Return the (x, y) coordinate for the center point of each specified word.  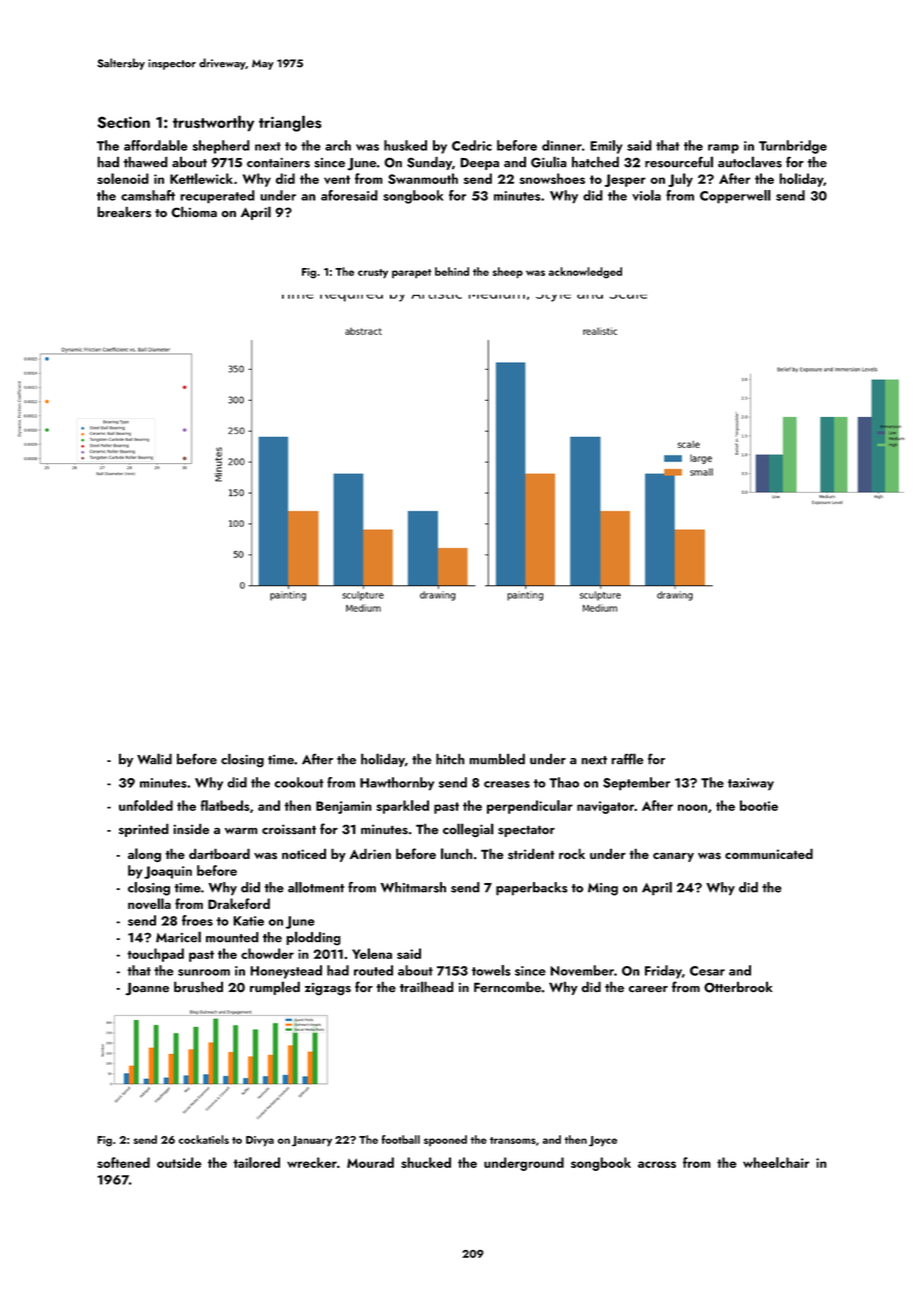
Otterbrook (738, 987)
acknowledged (585, 273)
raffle (627, 759)
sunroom (204, 972)
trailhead (427, 987)
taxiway (751, 784)
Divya (260, 1141)
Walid (154, 759)
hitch (450, 759)
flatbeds (224, 805)
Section (123, 122)
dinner (562, 145)
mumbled (497, 759)
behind (452, 271)
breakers (124, 212)
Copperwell (735, 197)
